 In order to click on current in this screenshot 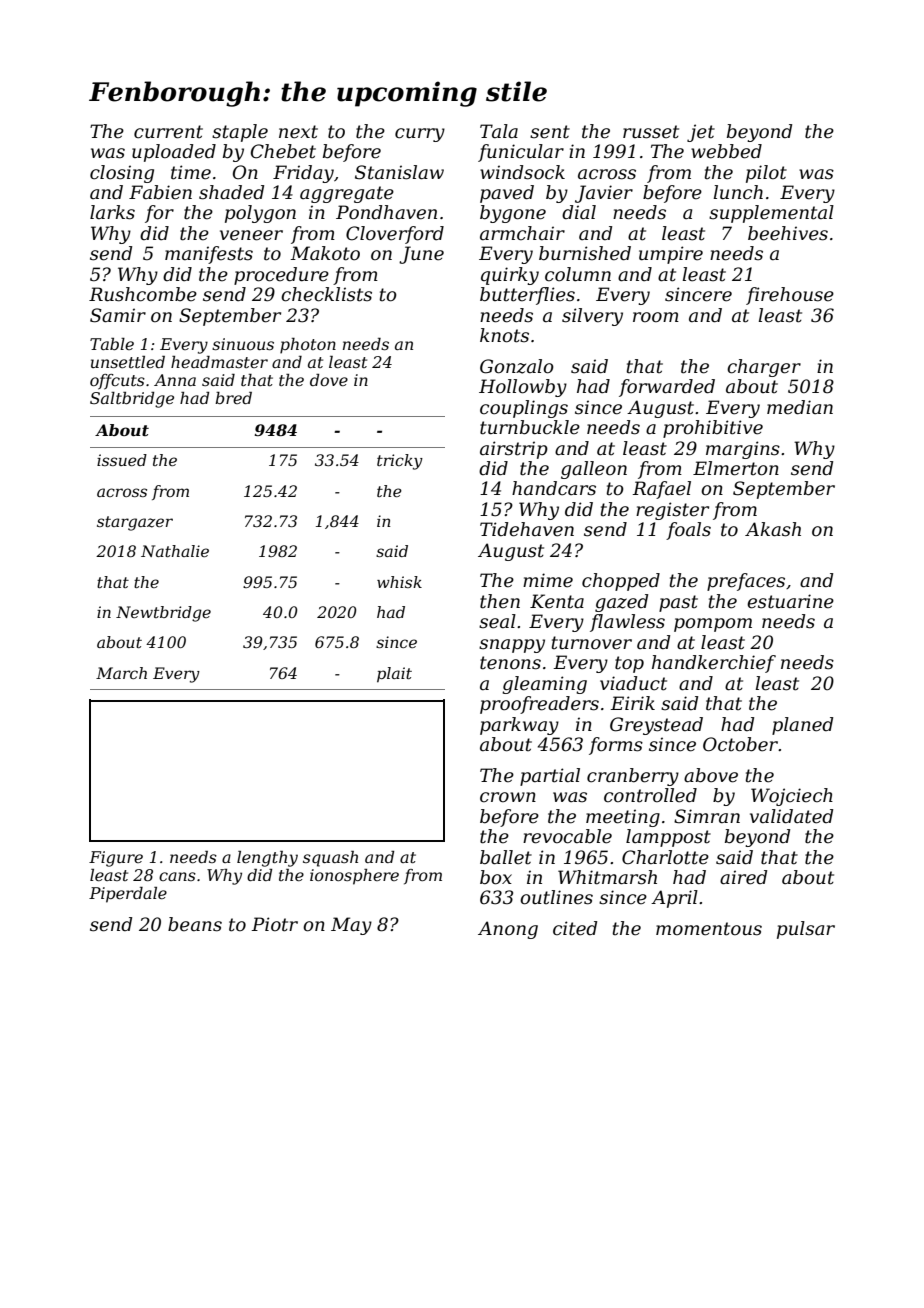, I will do `click(168, 132)`.
